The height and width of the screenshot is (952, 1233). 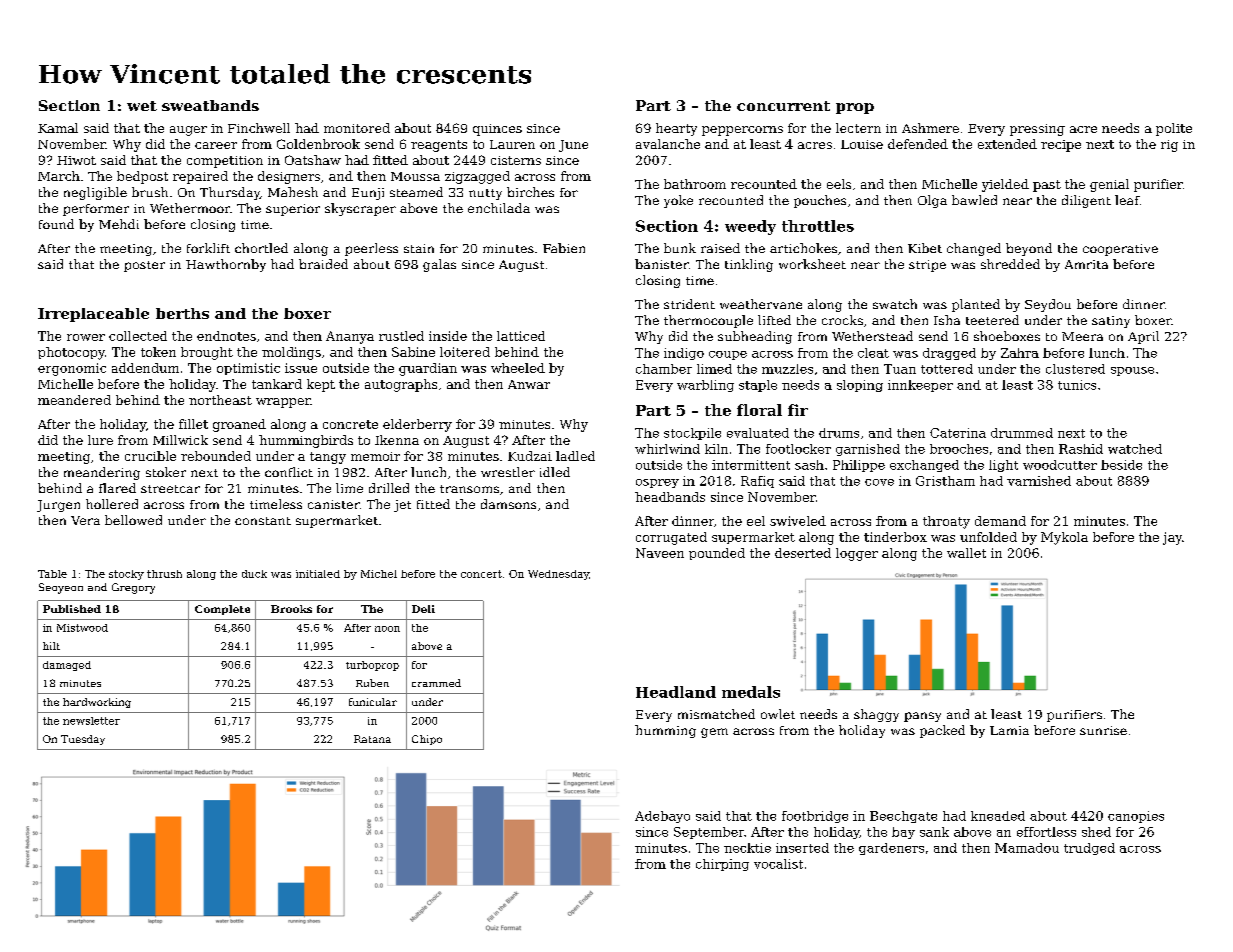 I want to click on Ashmere, so click(x=930, y=128).
